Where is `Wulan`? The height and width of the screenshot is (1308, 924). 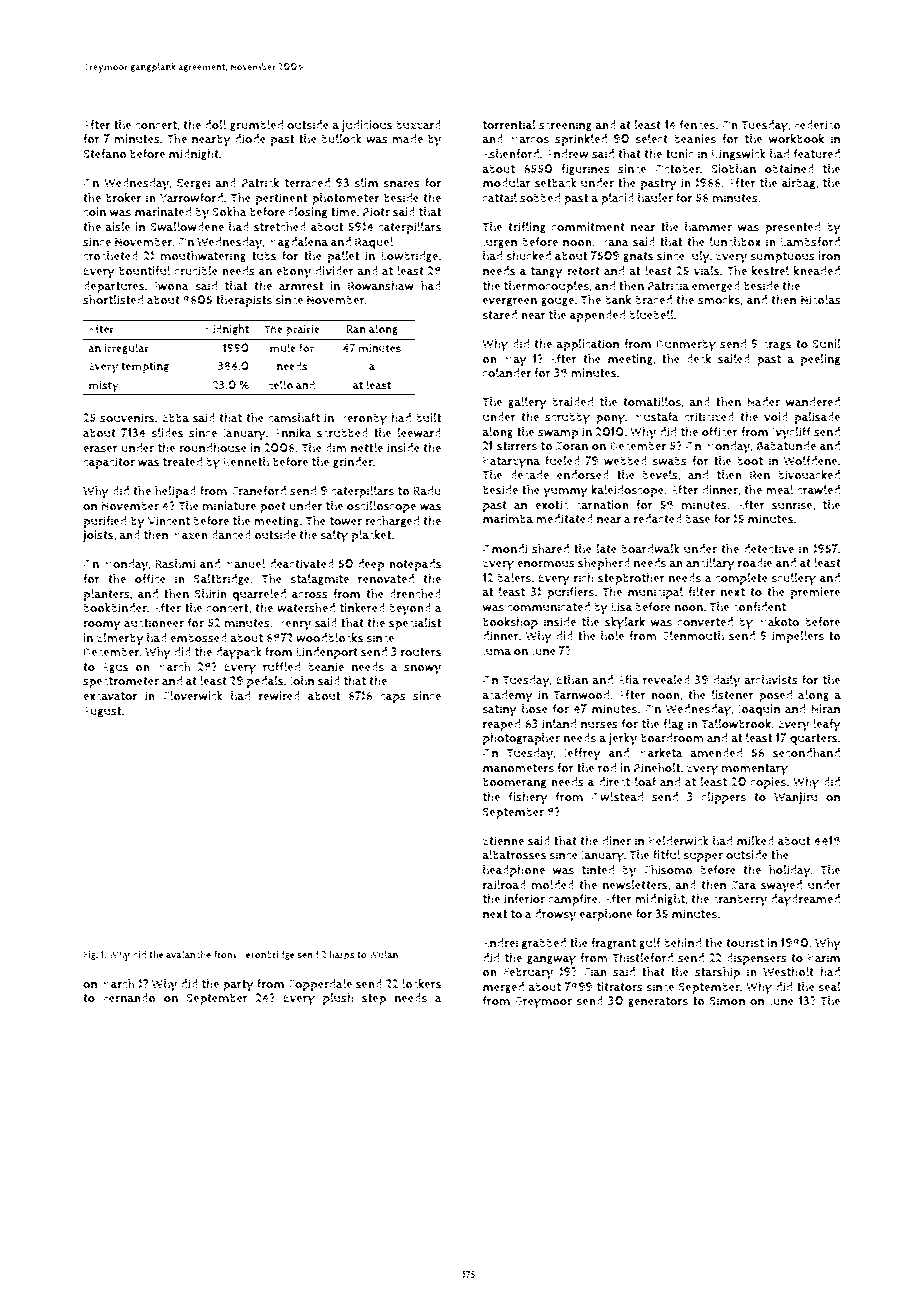 Wulan is located at coordinates (383, 954).
